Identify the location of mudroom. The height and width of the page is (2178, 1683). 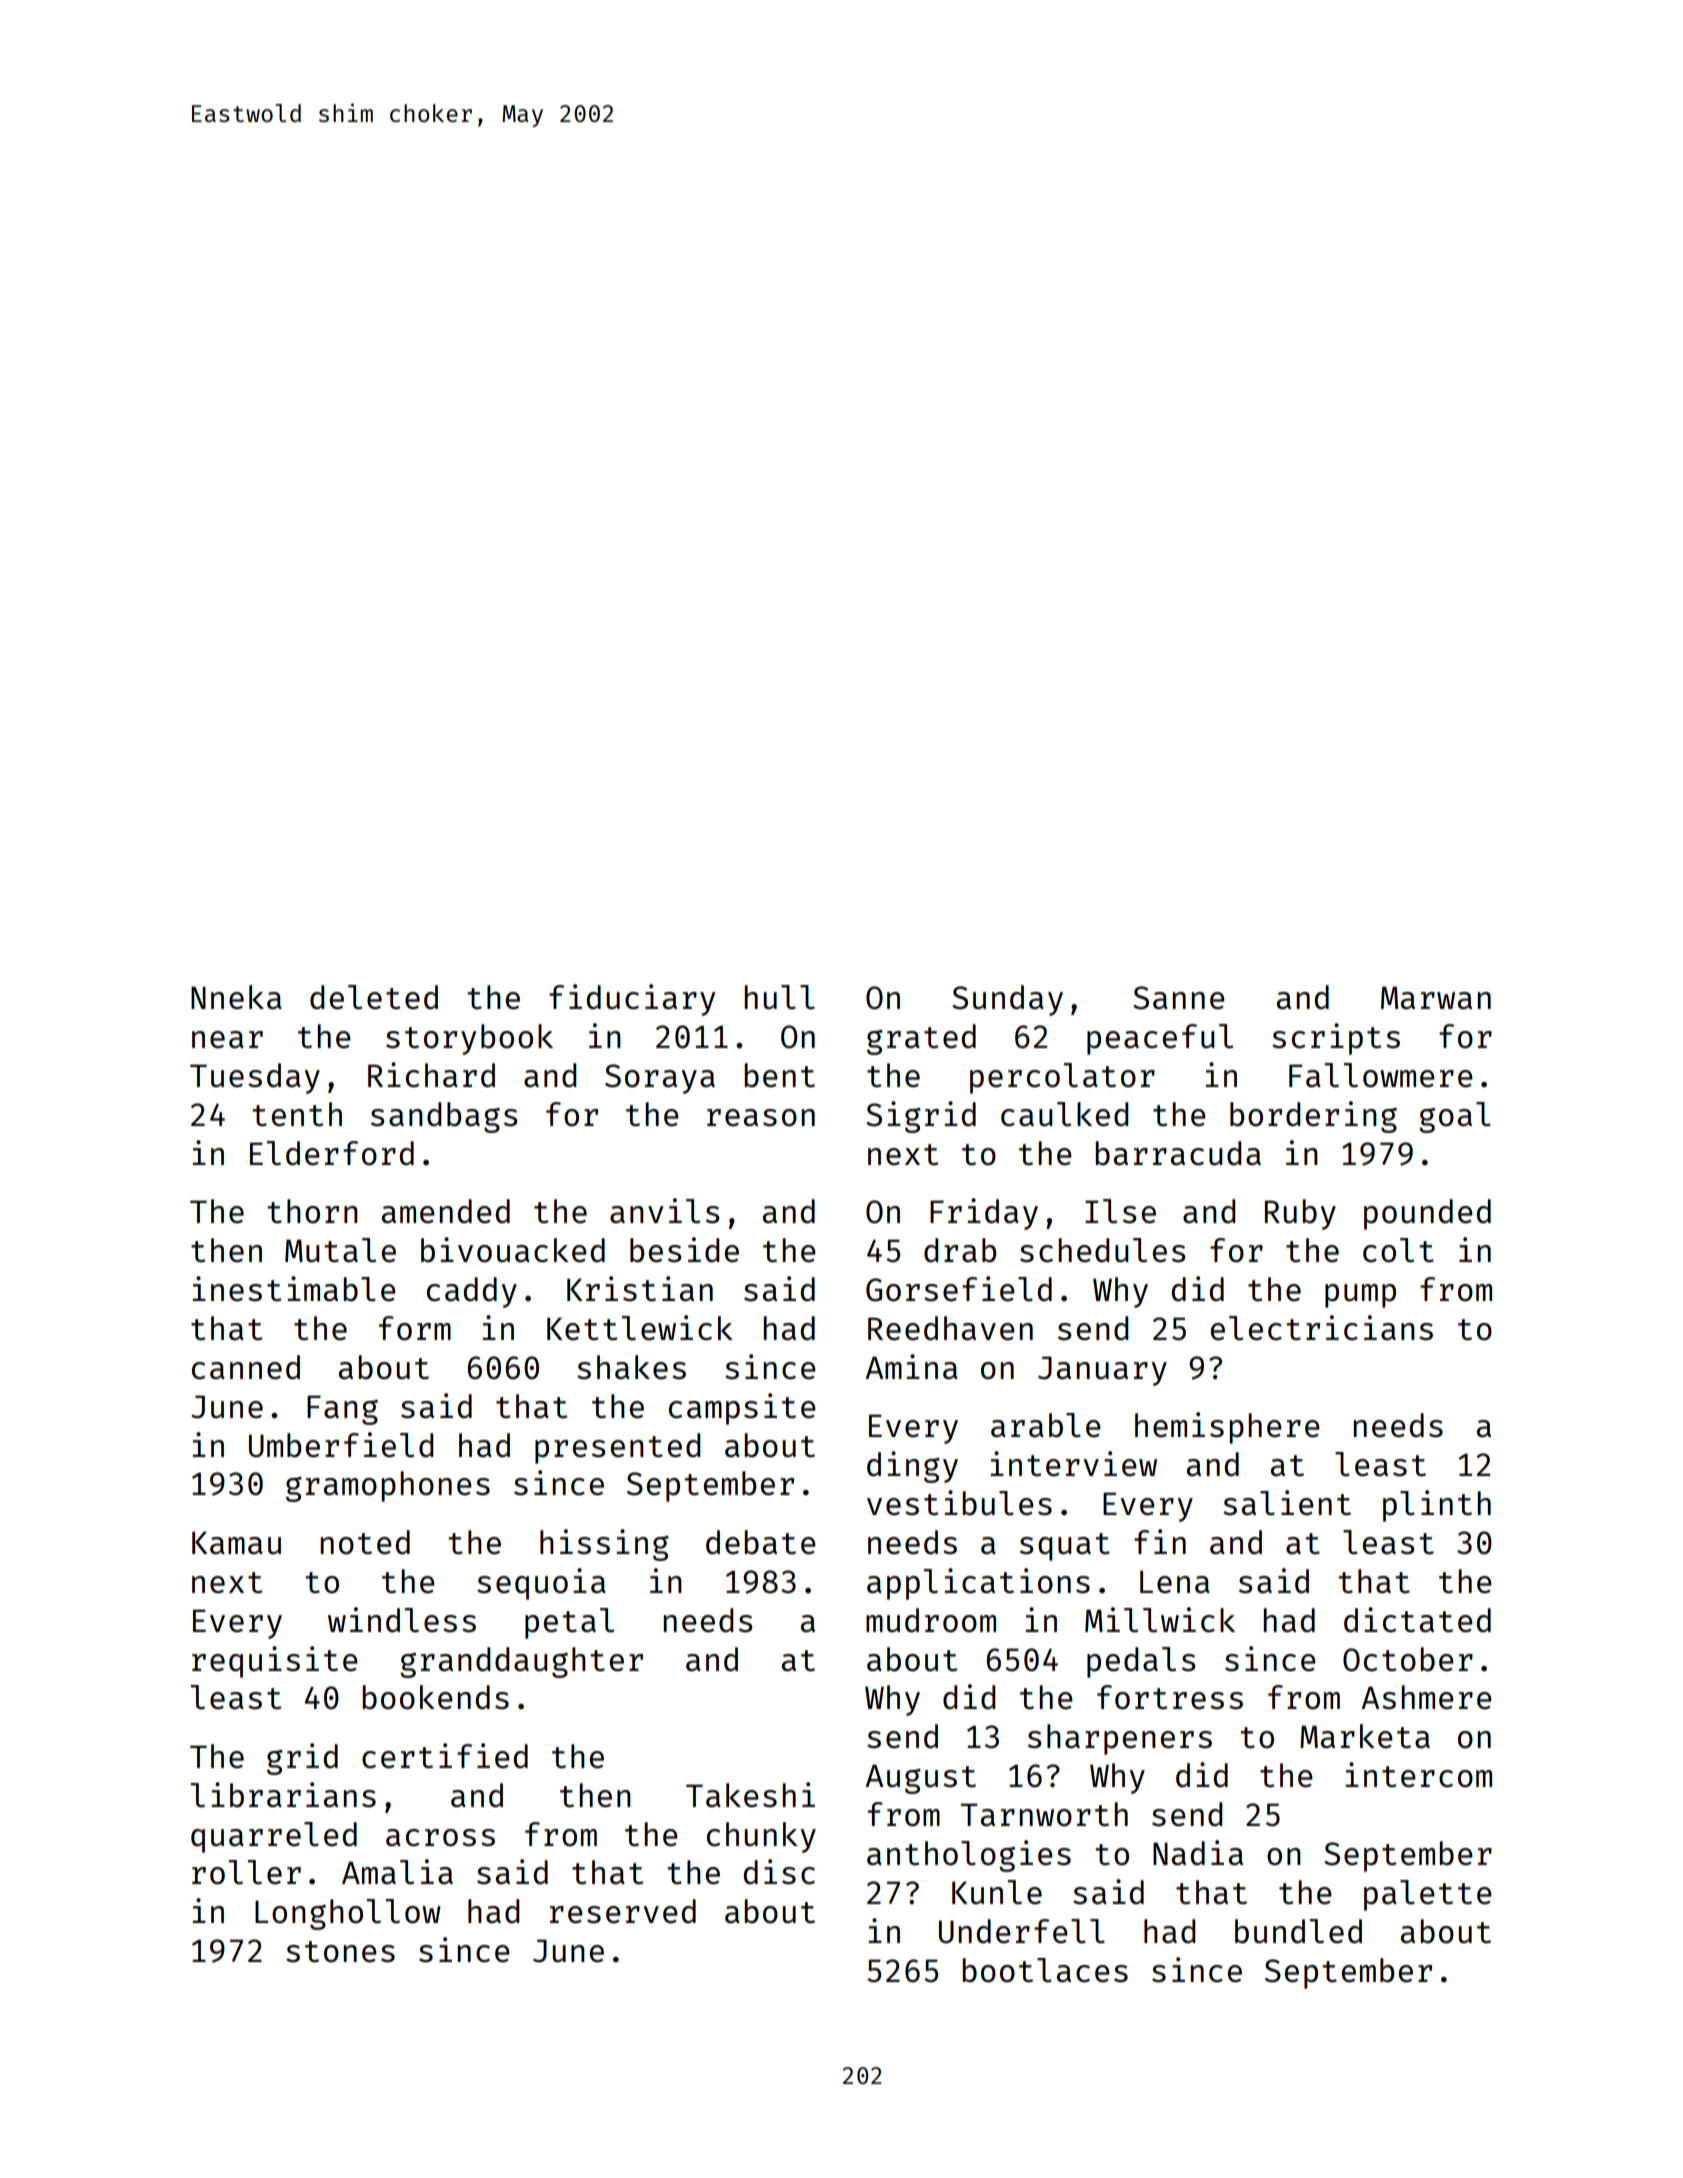
(931, 1620).
